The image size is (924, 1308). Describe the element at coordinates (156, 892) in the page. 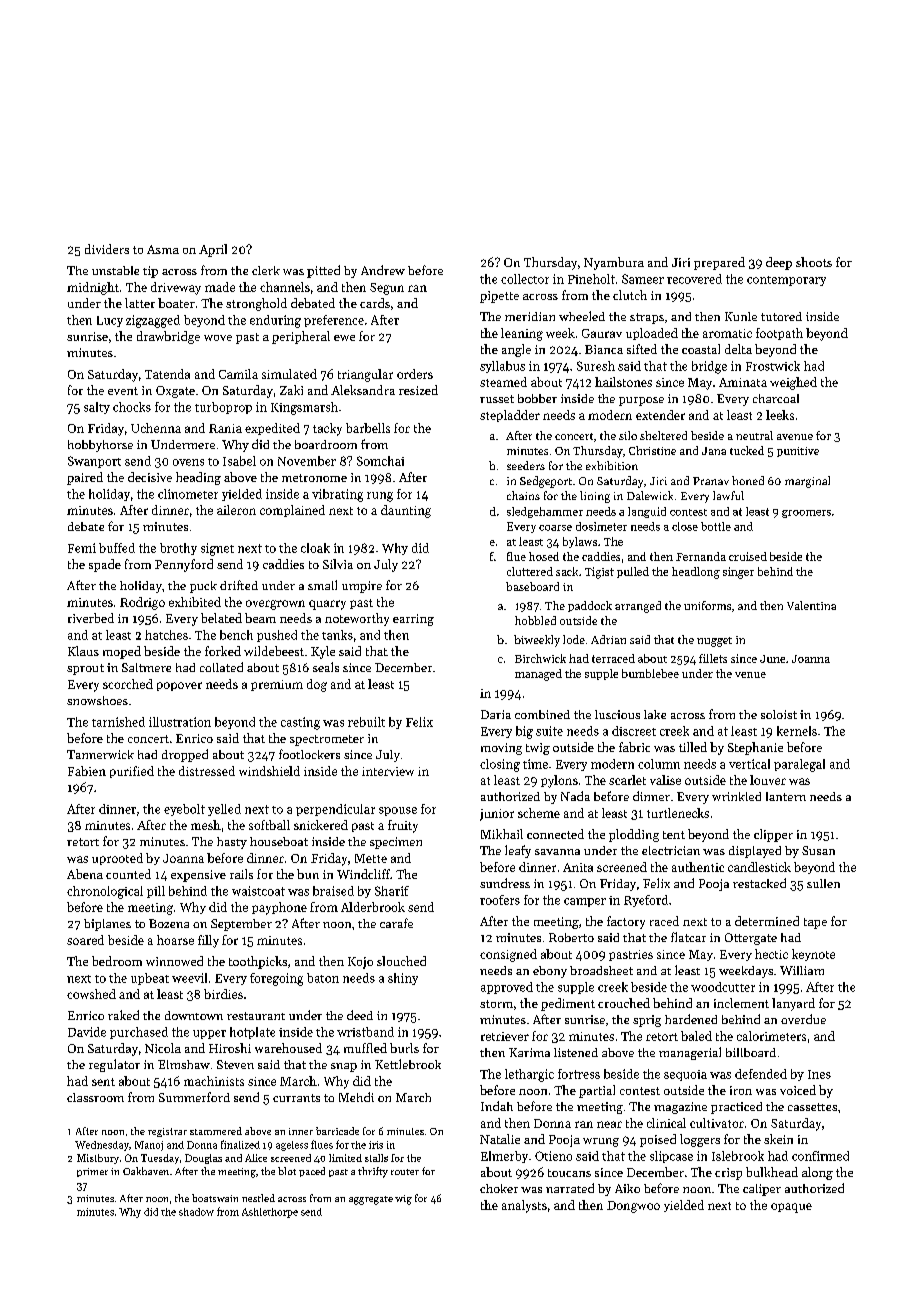

I see `pill` at that location.
